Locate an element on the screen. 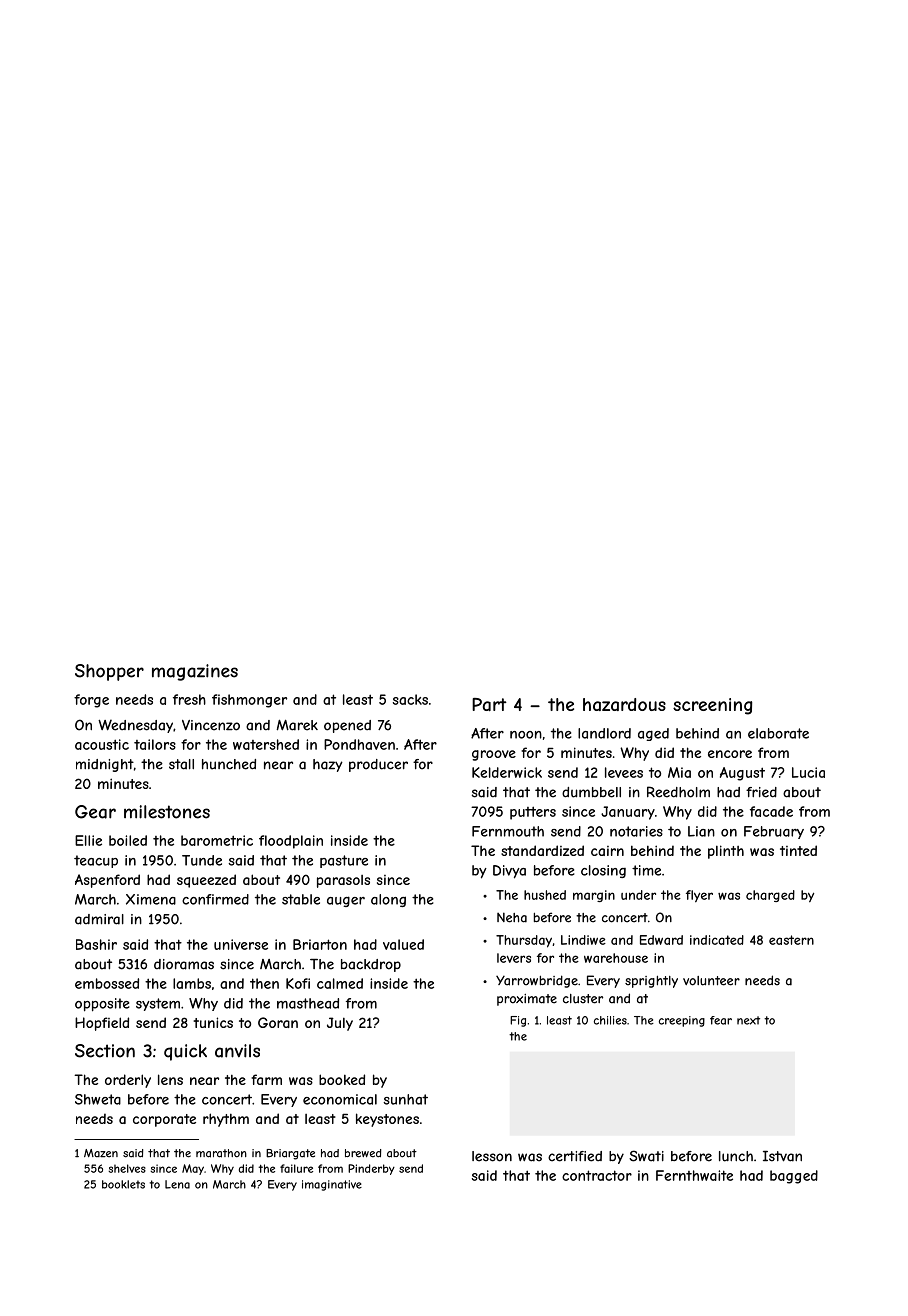 The width and height of the screenshot is (908, 1316). Shopper is located at coordinates (109, 672).
